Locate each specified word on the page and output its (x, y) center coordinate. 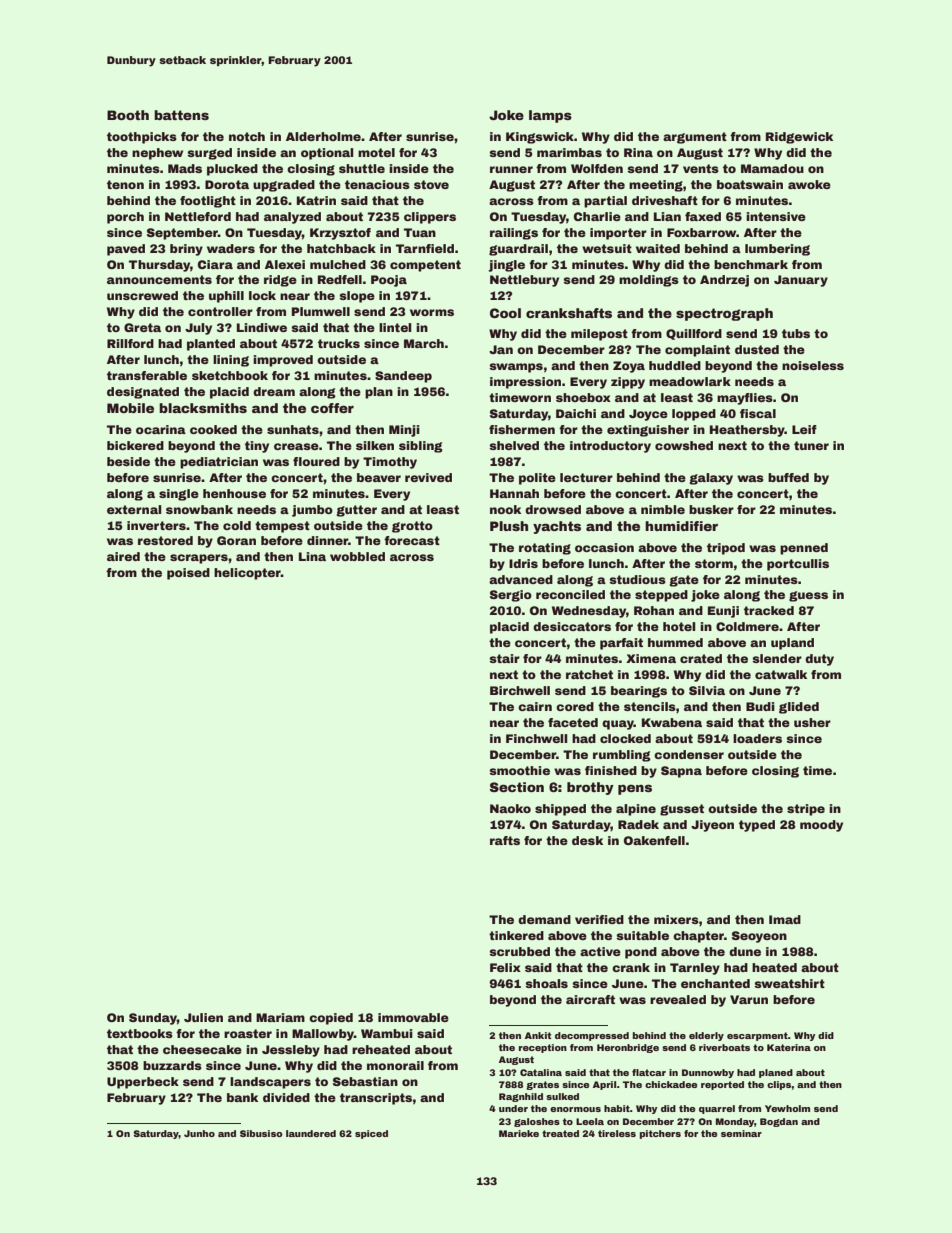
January (801, 281)
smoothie (519, 770)
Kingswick (540, 138)
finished (611, 770)
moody (821, 826)
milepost (599, 335)
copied (331, 1019)
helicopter (247, 574)
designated (143, 393)
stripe (806, 810)
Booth (128, 115)
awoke (809, 184)
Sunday (153, 1019)
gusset (682, 810)
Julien (203, 1017)
